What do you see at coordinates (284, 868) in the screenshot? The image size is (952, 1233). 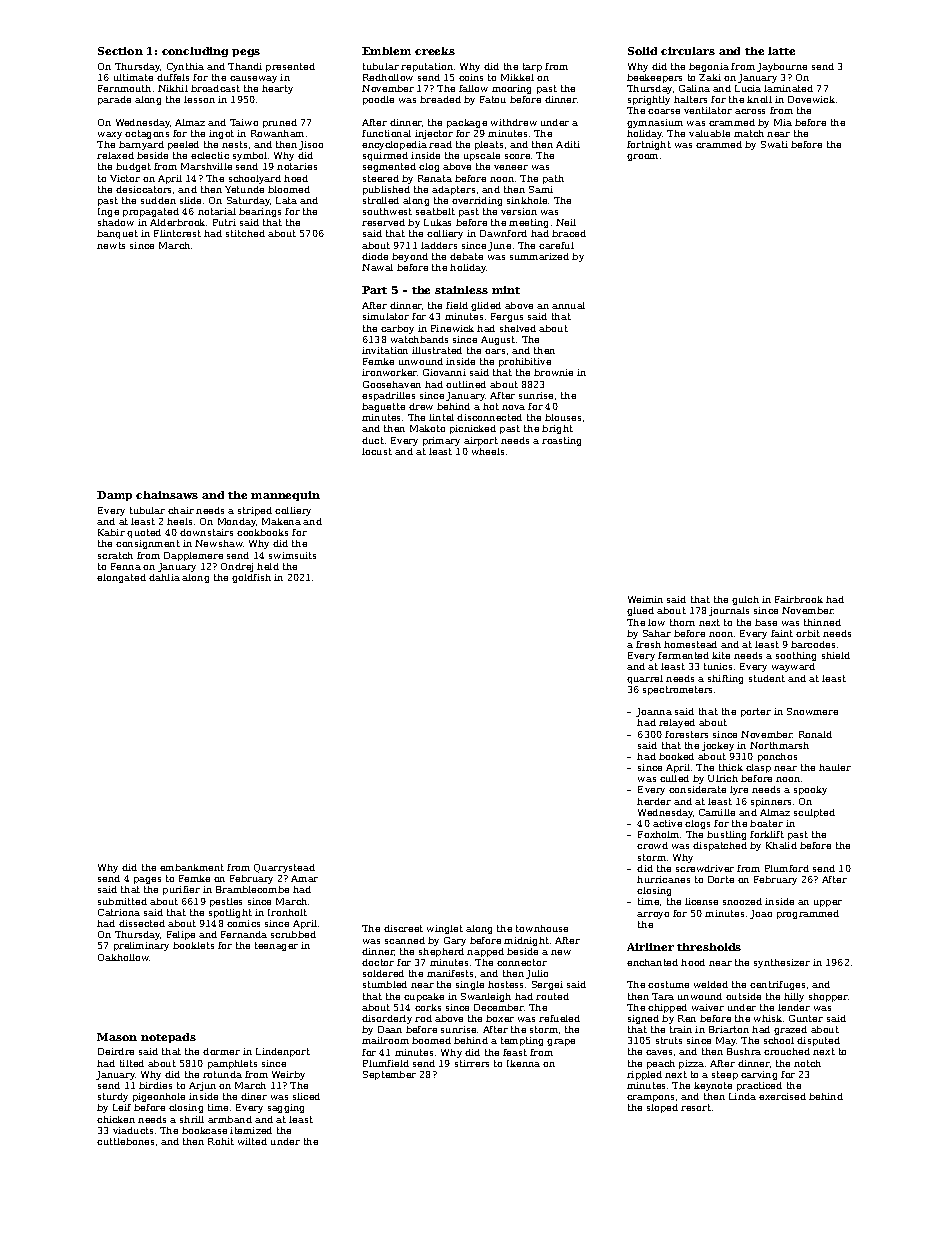 I see `Quarrystead` at bounding box center [284, 868].
